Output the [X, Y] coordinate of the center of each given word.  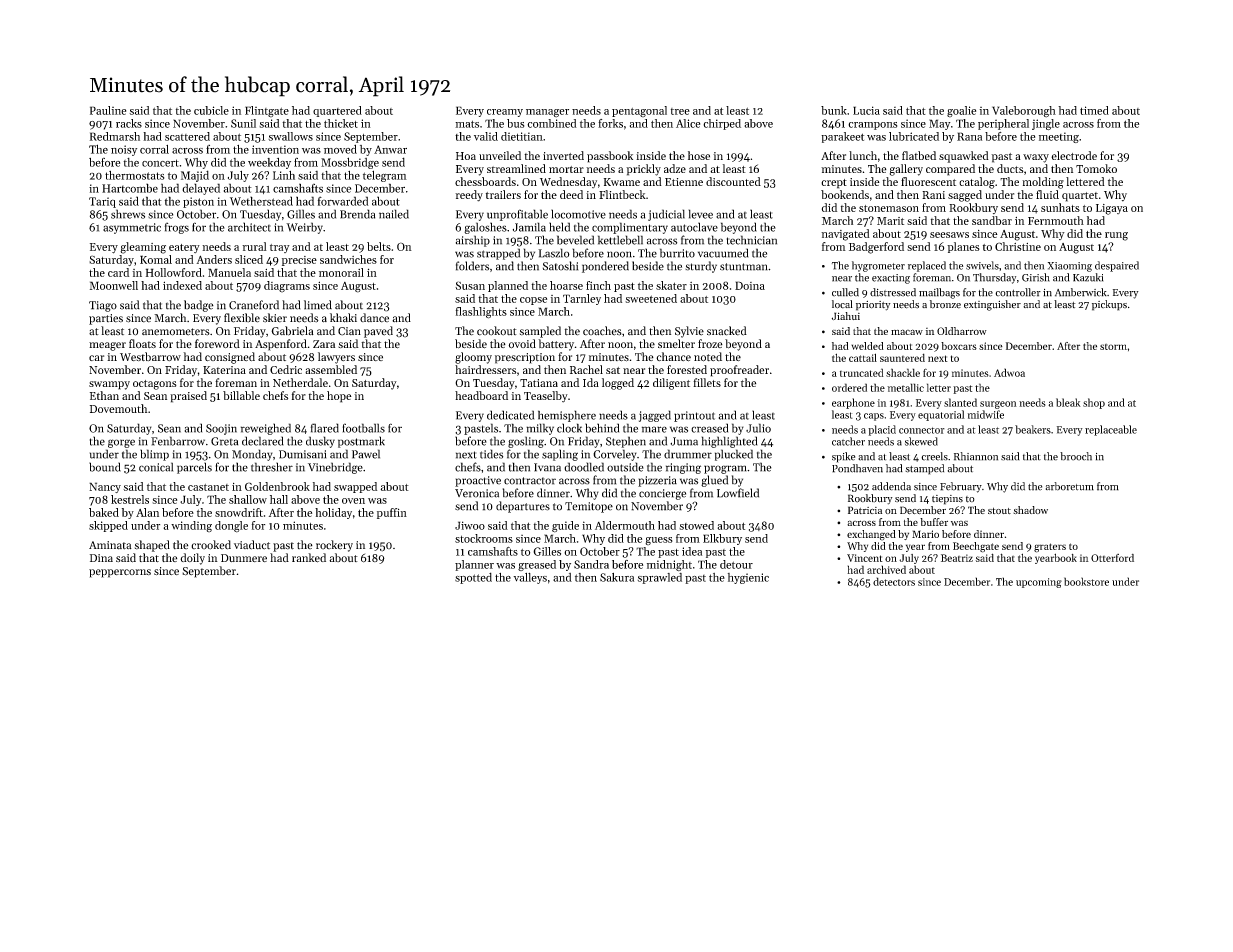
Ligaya [1112, 209]
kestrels [130, 499]
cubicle [211, 110]
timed [1094, 110]
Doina [750, 285]
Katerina [224, 370]
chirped [722, 124]
